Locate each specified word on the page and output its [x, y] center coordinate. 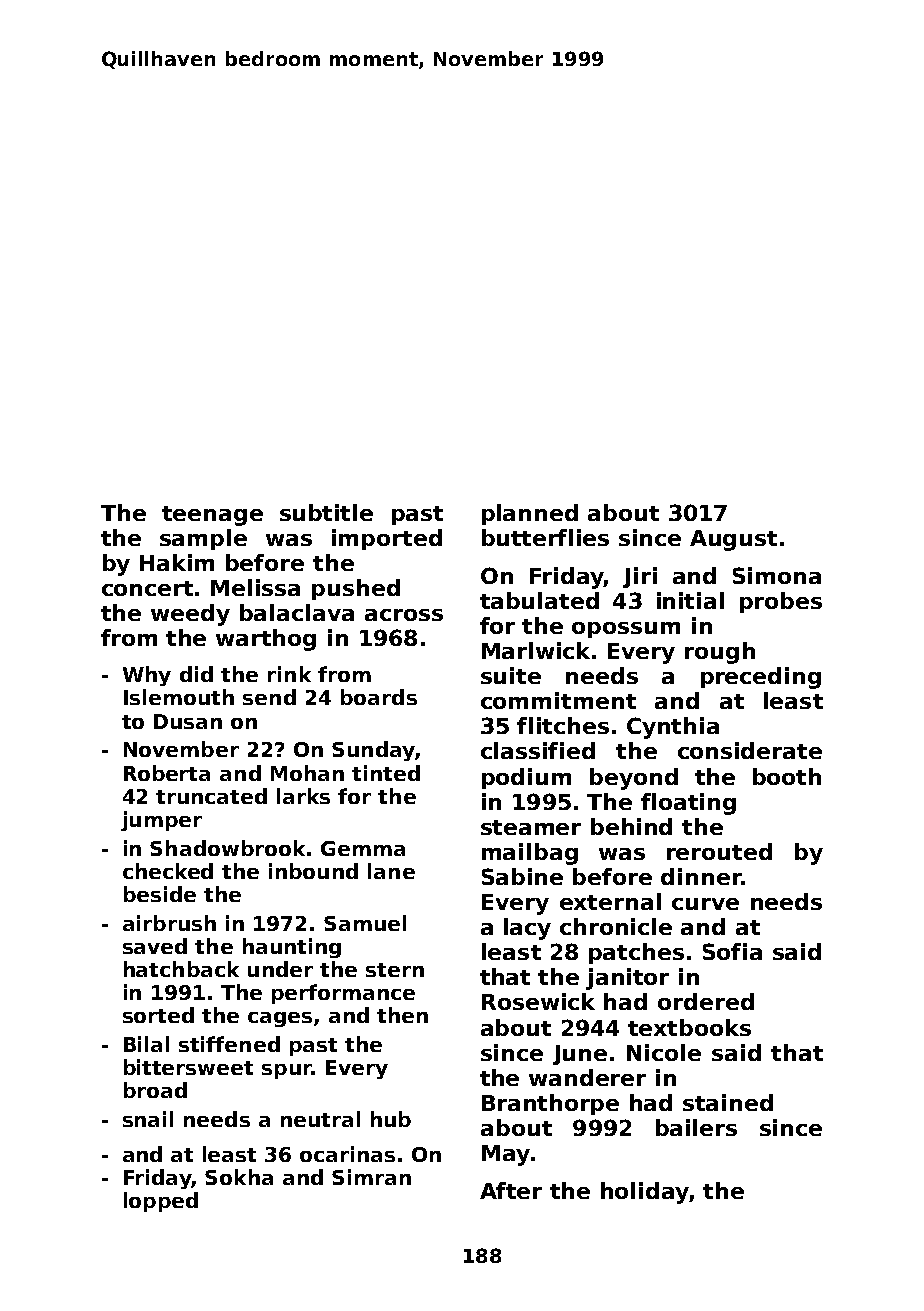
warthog [266, 640]
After [511, 1190]
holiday [645, 1193]
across [404, 615]
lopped [161, 1202]
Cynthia [673, 728]
